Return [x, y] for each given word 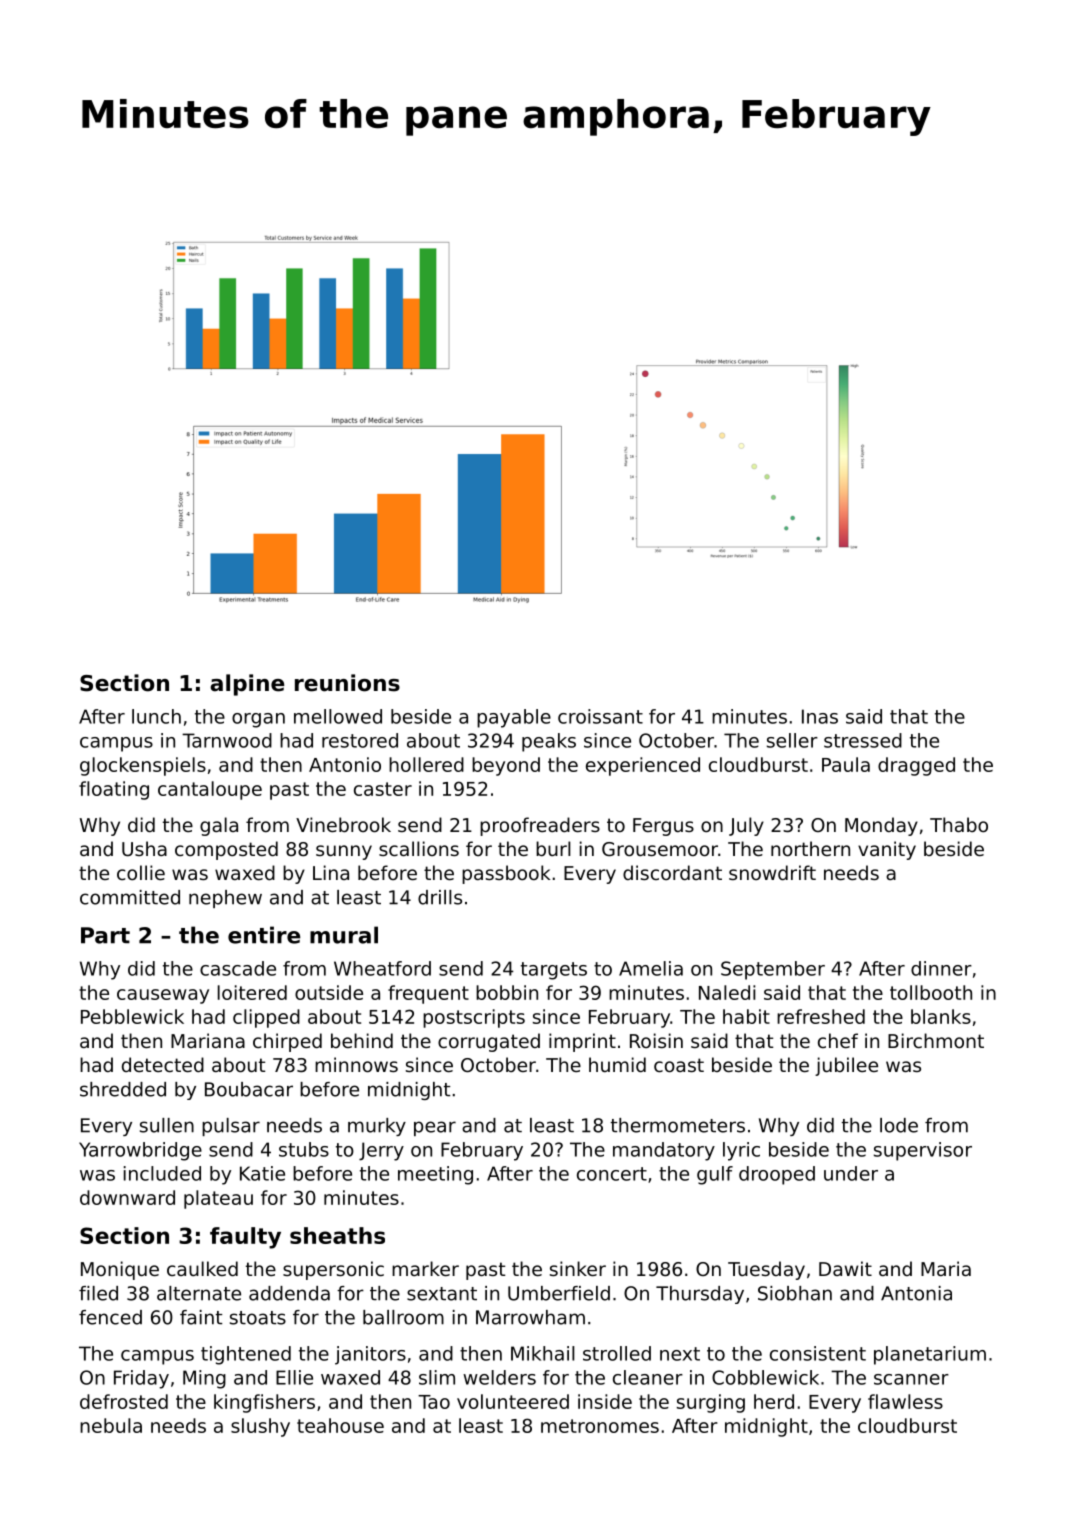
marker [425, 1268]
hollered [426, 764]
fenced [110, 1317]
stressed [863, 740]
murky [377, 1127]
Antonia [916, 1293]
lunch [156, 716]
